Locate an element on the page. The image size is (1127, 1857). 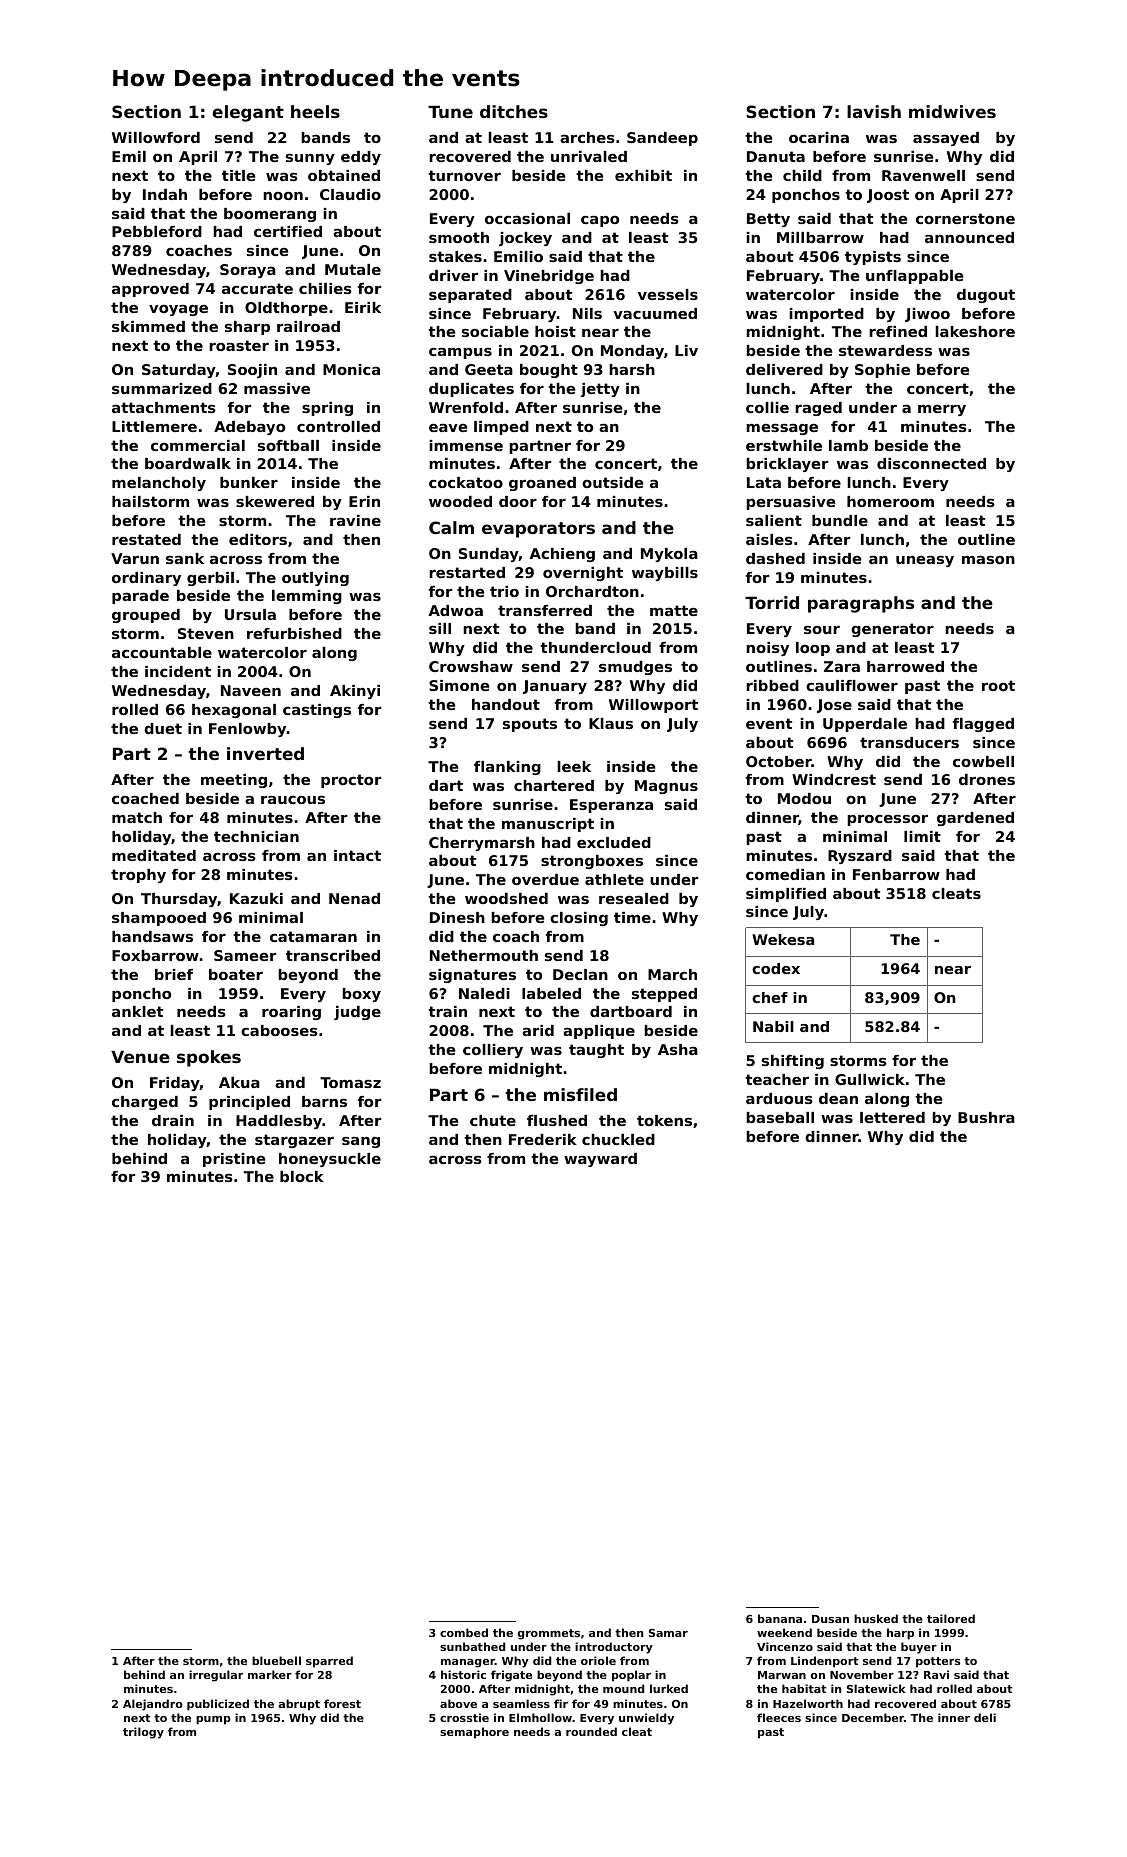
smooth is located at coordinates (459, 237).
